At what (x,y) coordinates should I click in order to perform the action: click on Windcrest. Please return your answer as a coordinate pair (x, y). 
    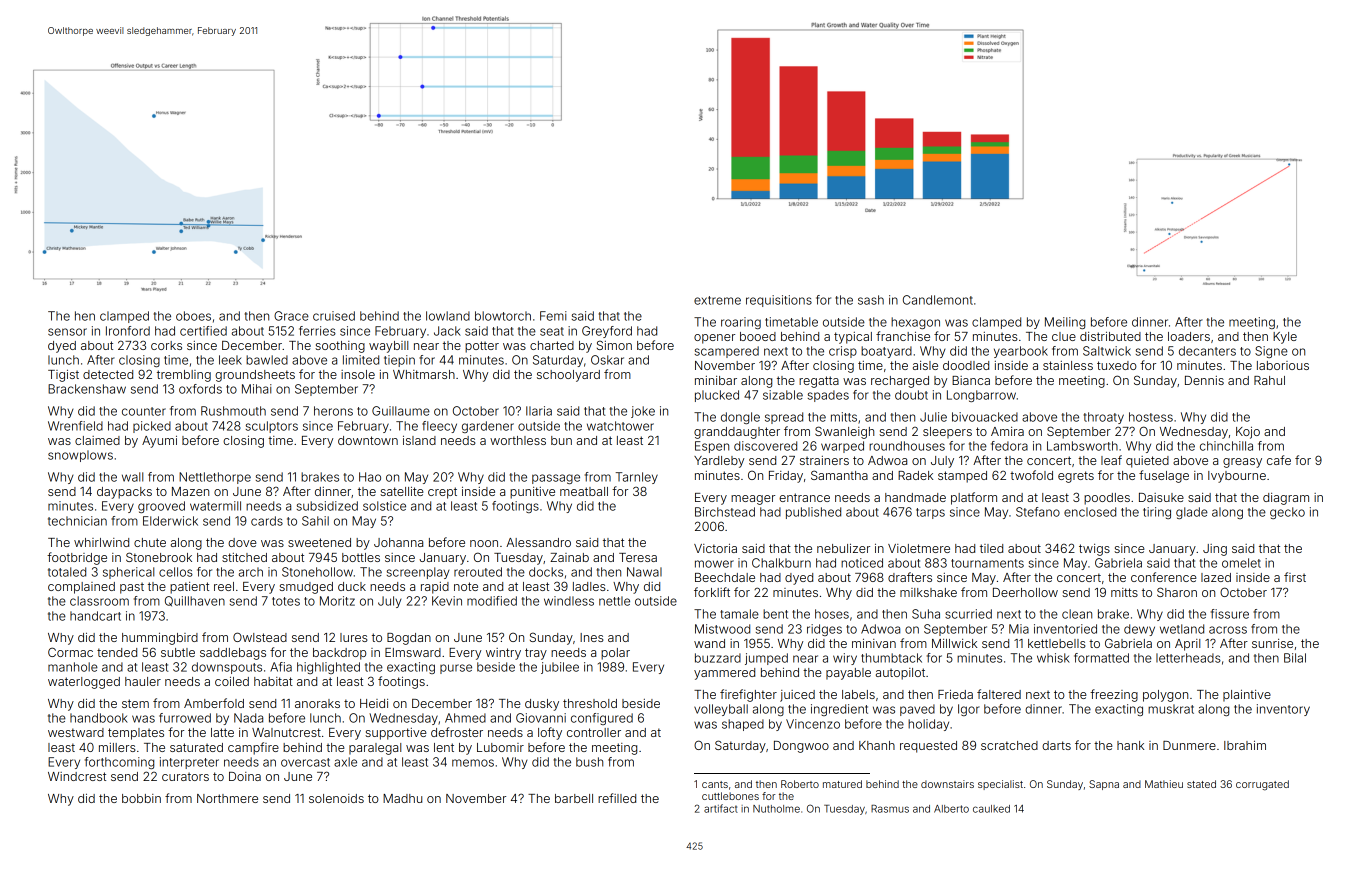
    Looking at the image, I should click on (77, 776).
